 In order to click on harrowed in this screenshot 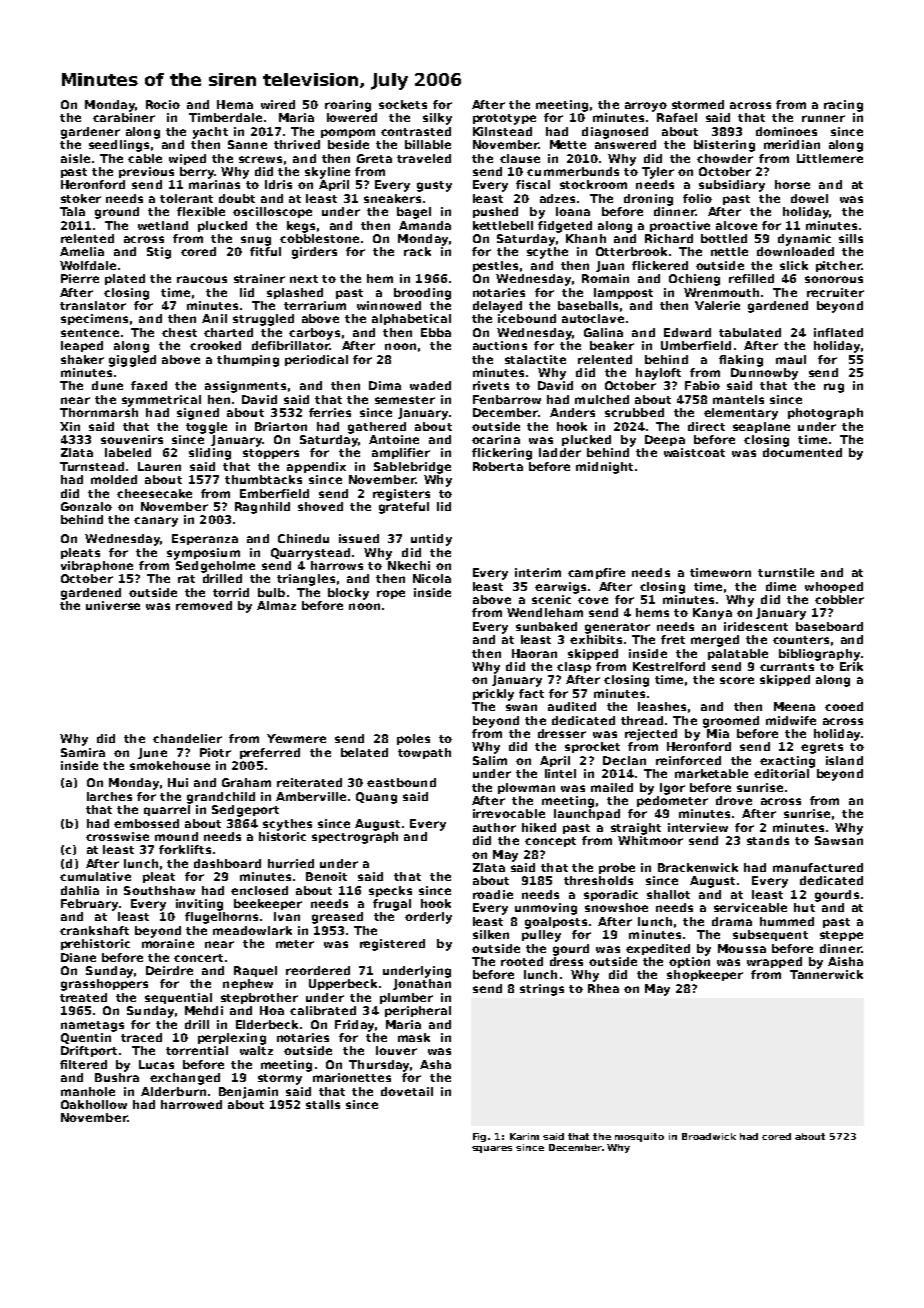, I will do `click(191, 1104)`.
